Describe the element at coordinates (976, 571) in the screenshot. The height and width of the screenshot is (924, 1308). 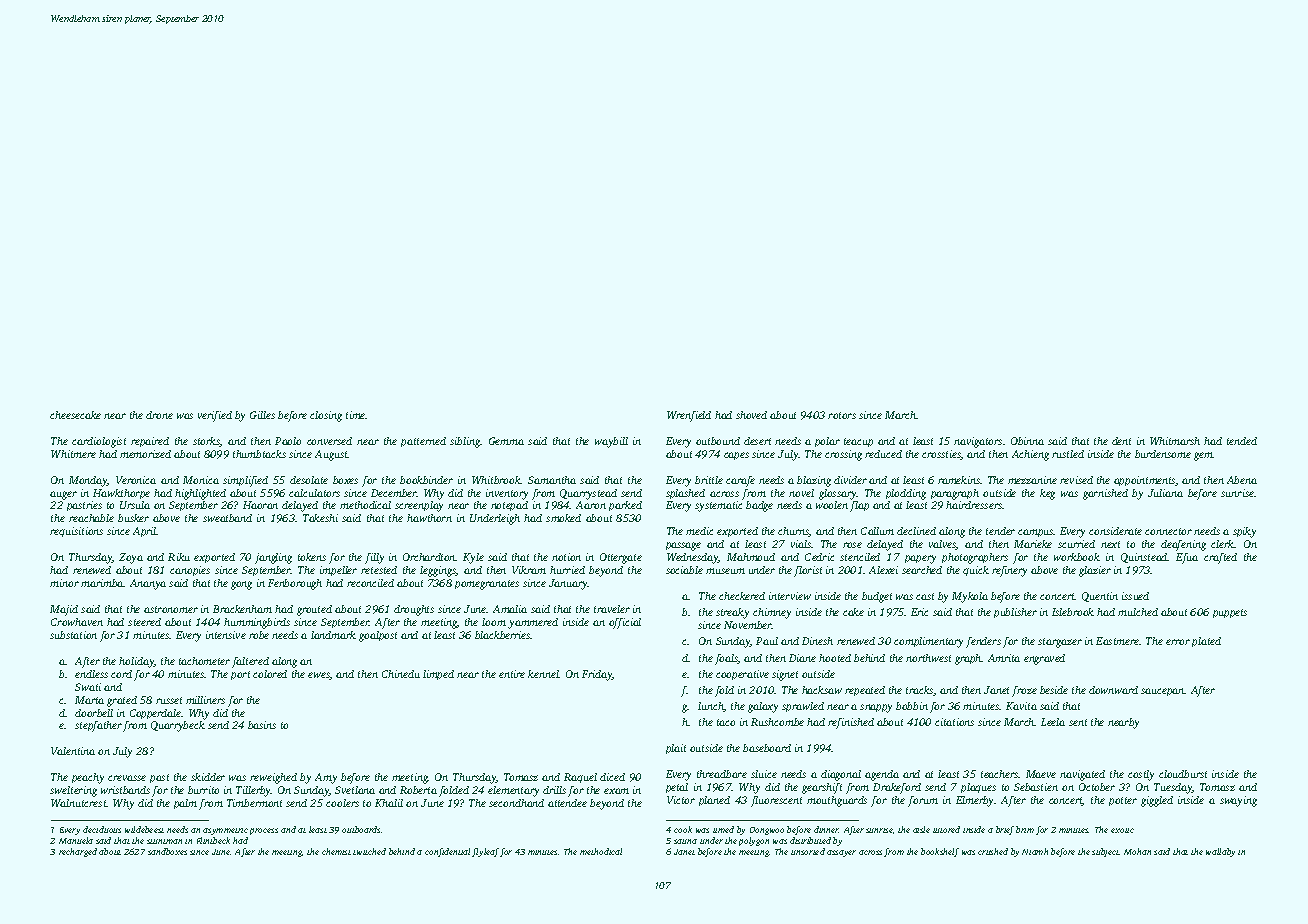
I see `quick` at that location.
